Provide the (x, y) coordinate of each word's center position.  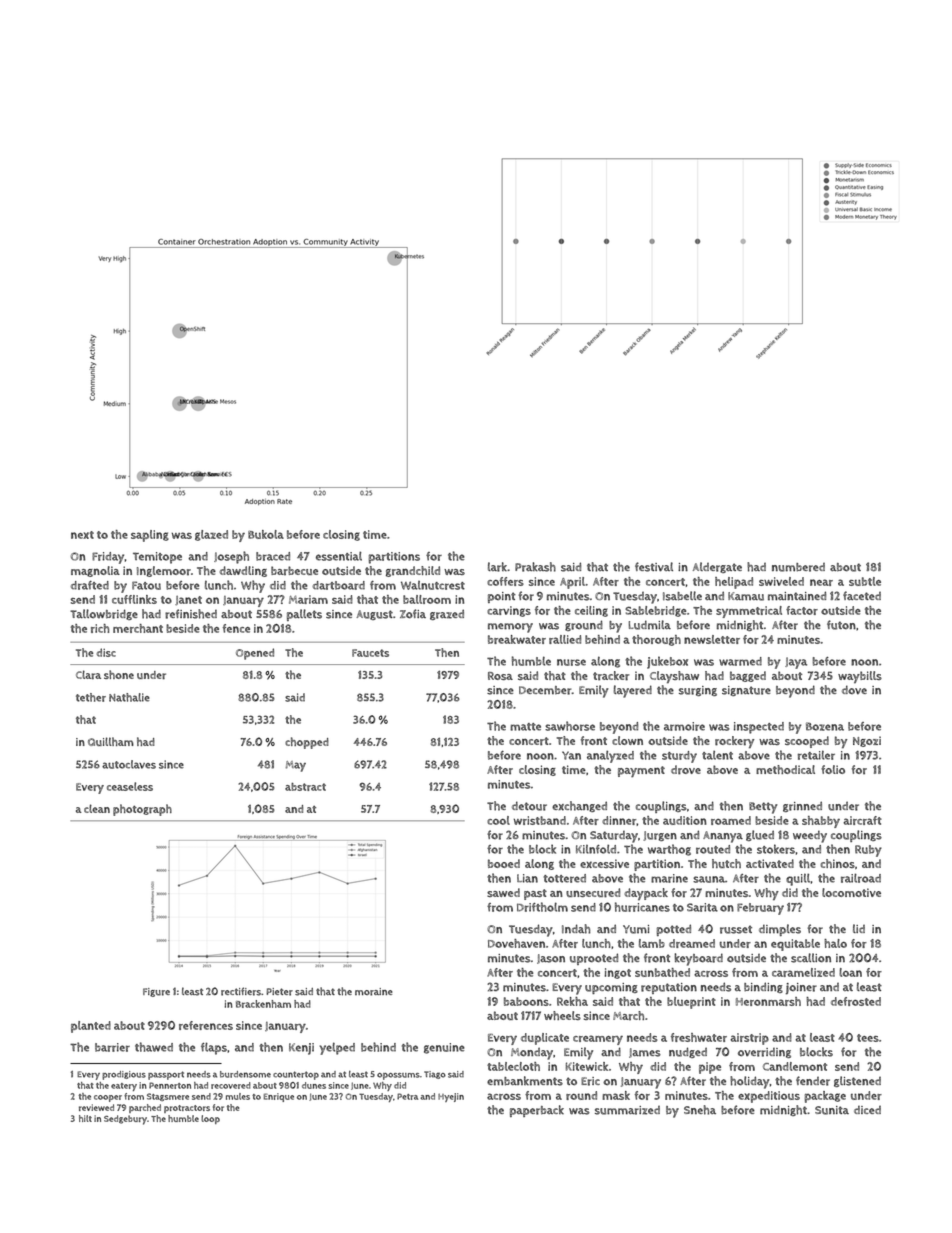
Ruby (868, 851)
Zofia (413, 614)
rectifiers (241, 991)
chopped (307, 743)
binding (763, 987)
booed (504, 863)
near (821, 582)
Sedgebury (125, 1120)
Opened (255, 654)
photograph (142, 810)
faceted (862, 595)
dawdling (243, 571)
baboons (526, 1001)
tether (91, 697)
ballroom (427, 599)
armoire (684, 726)
